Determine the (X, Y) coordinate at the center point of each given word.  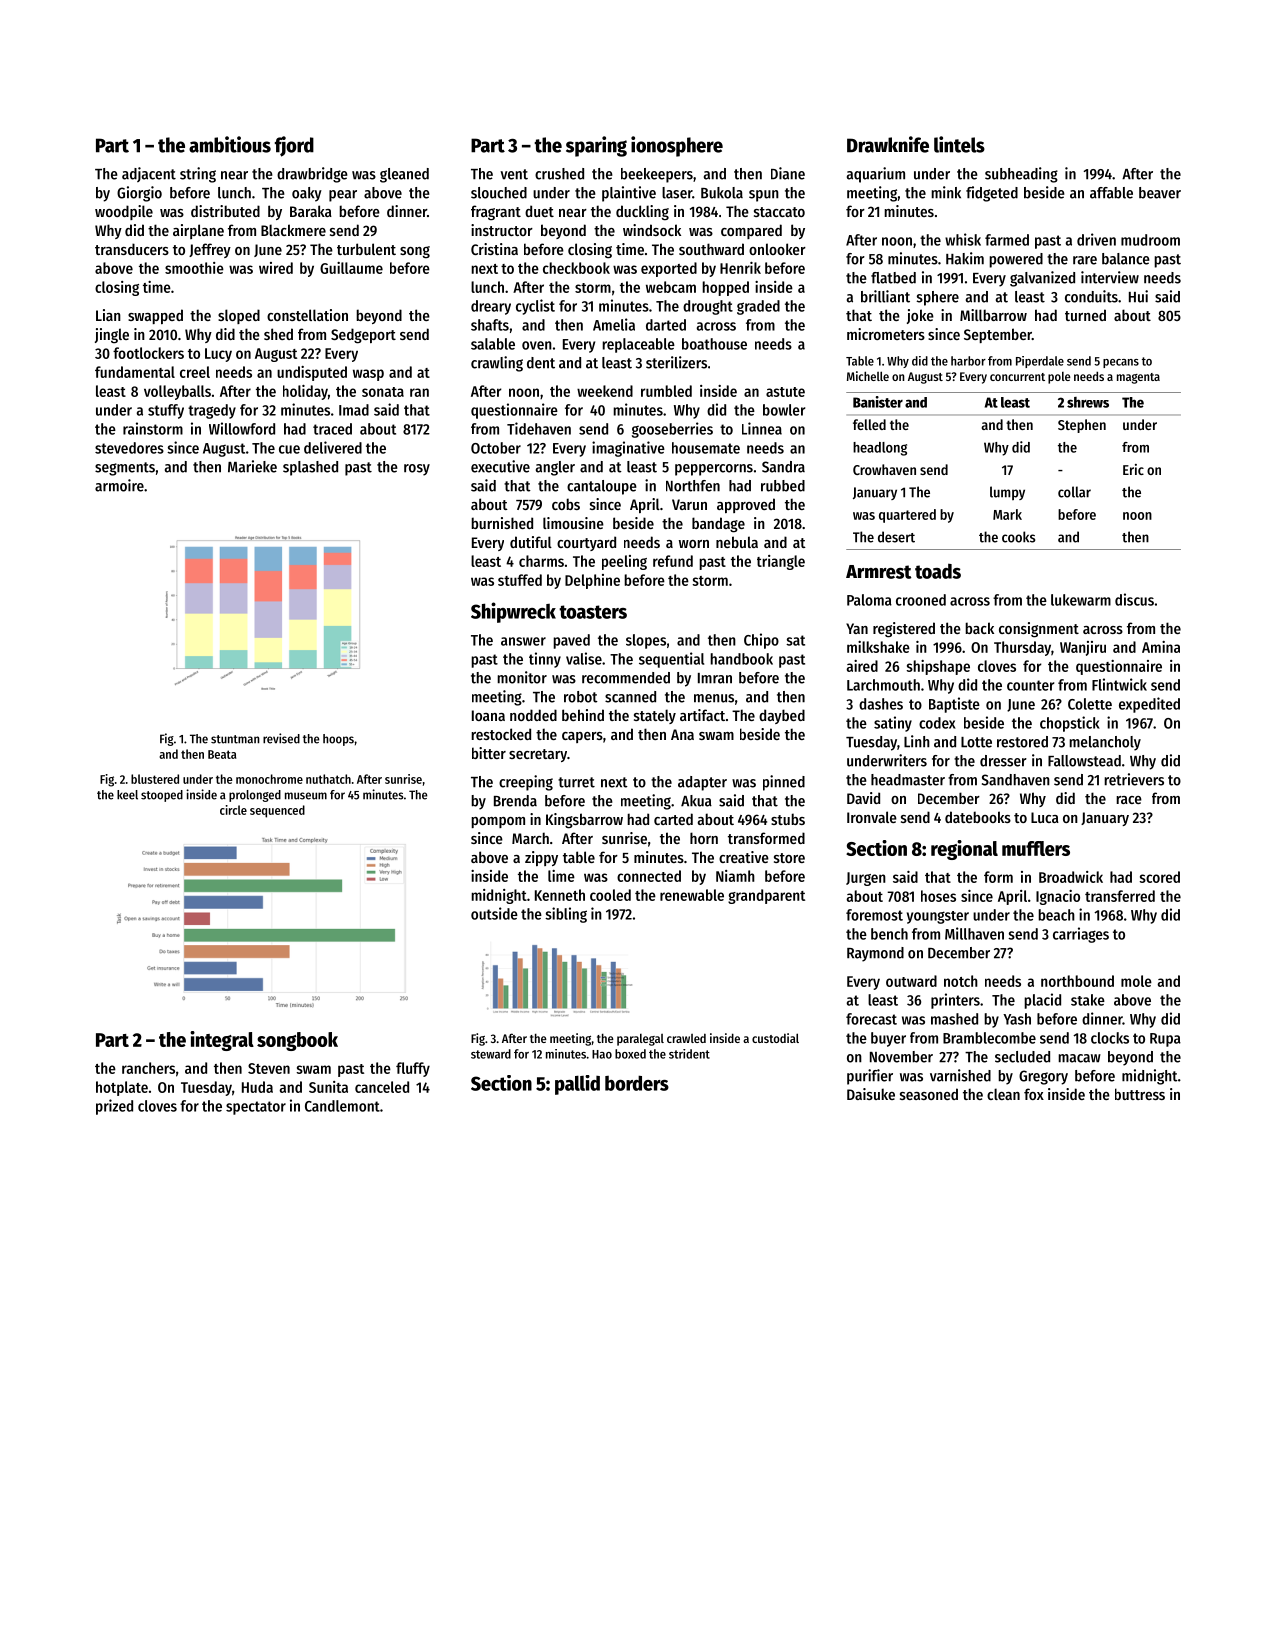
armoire (119, 485)
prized (114, 1107)
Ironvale (872, 817)
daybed (782, 716)
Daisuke (871, 1094)
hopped (725, 288)
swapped (155, 316)
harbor (968, 361)
